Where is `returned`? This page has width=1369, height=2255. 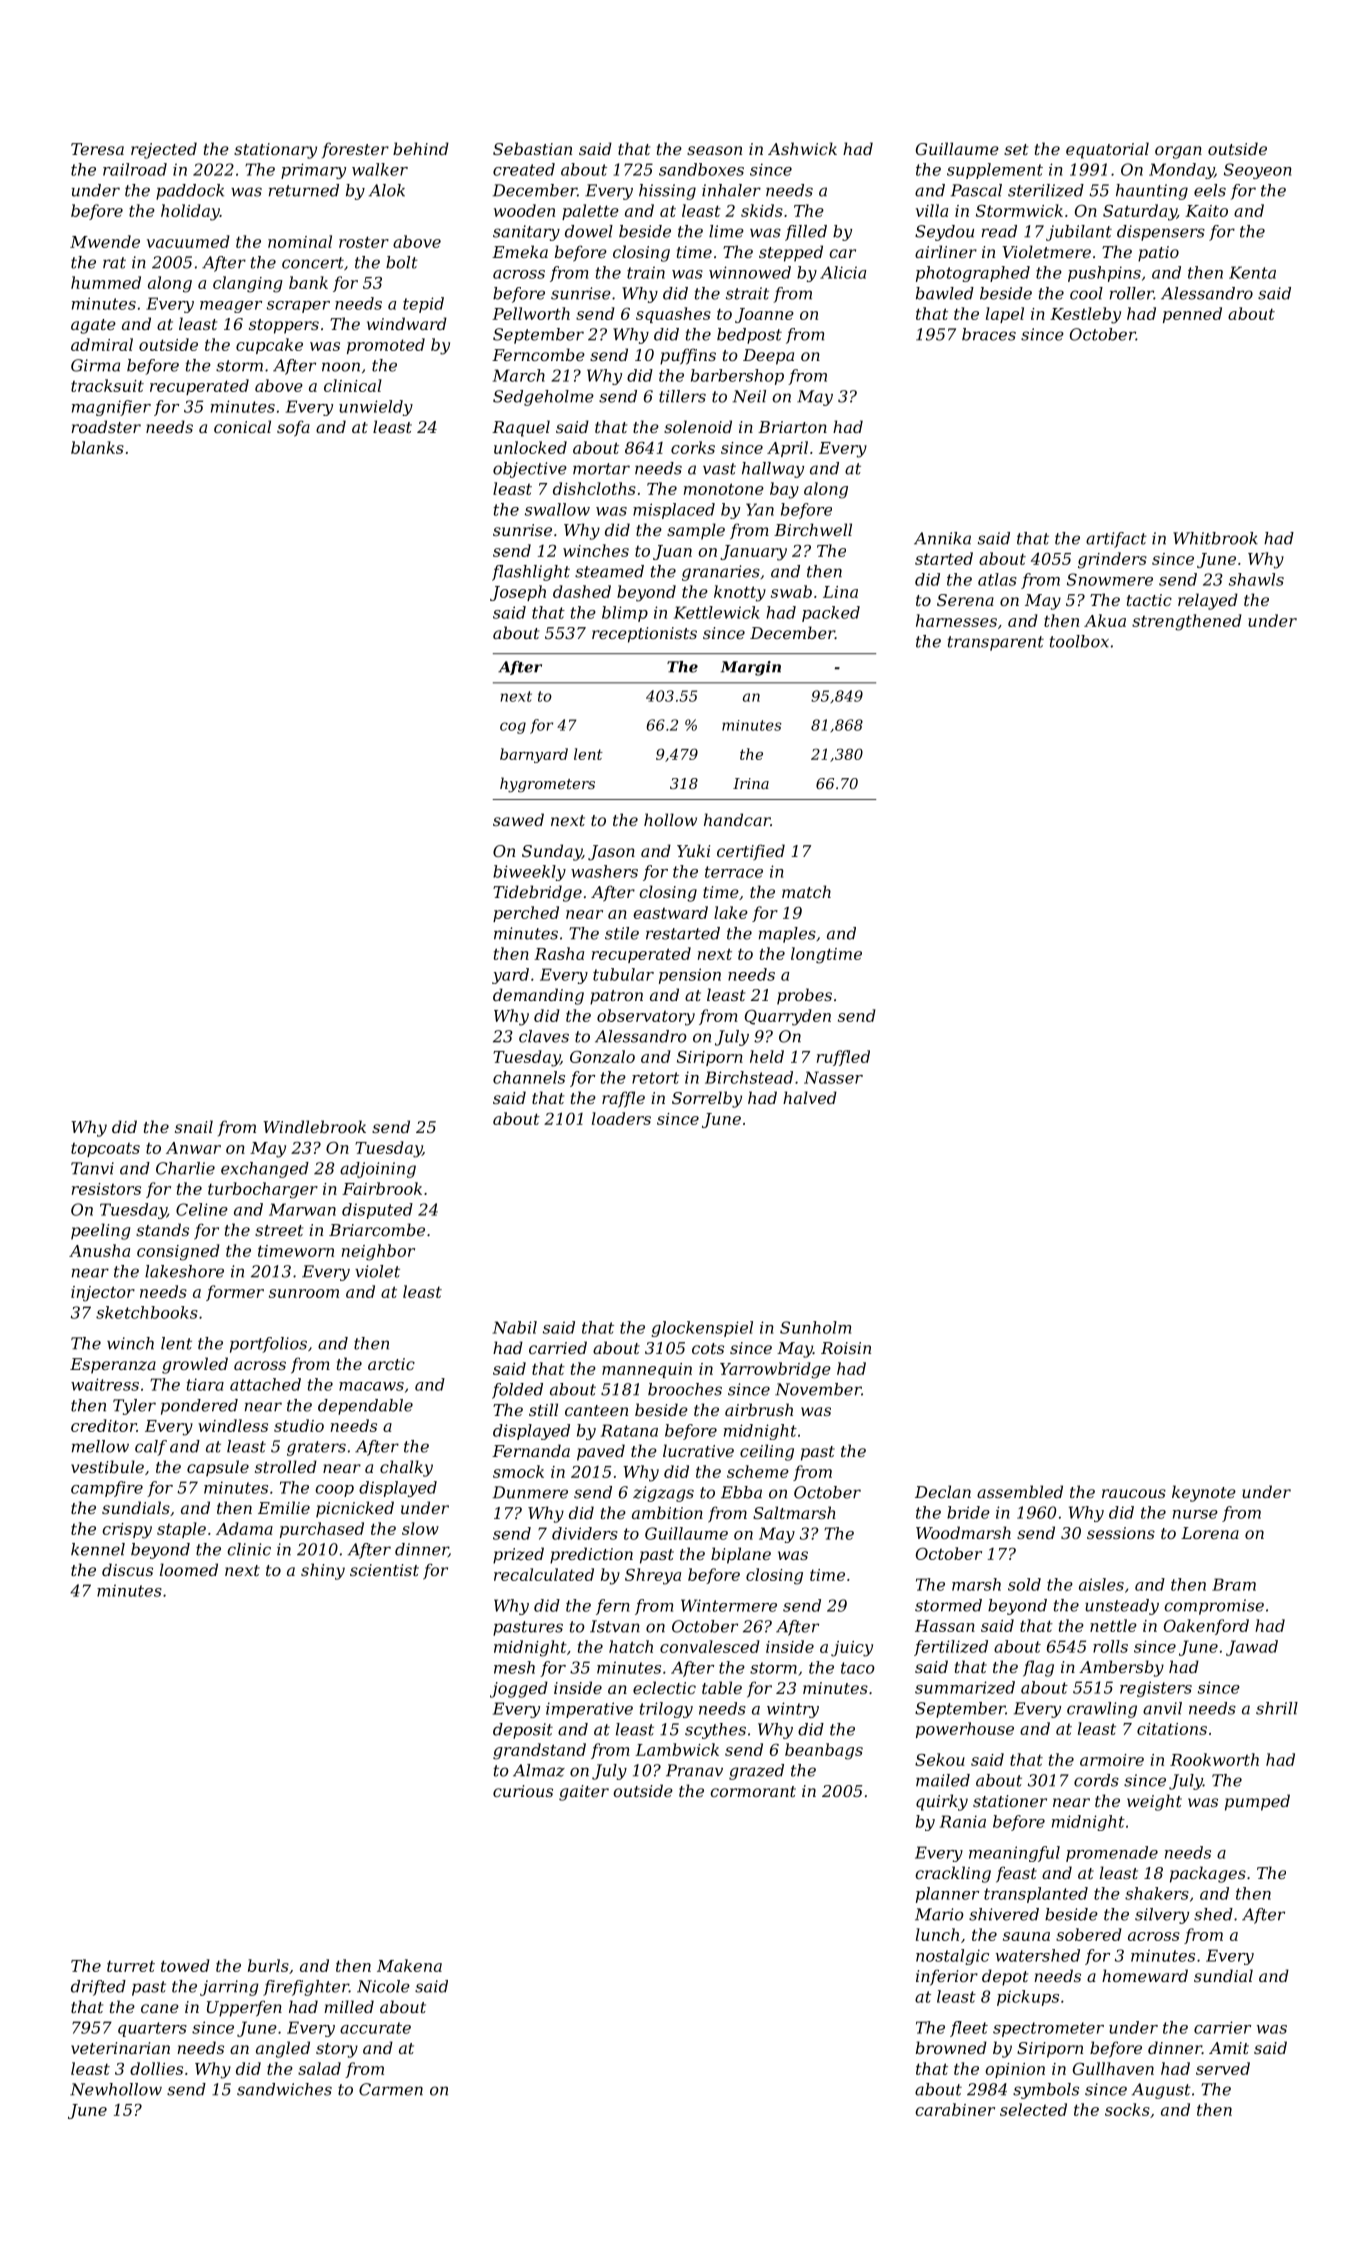
returned is located at coordinates (304, 190).
